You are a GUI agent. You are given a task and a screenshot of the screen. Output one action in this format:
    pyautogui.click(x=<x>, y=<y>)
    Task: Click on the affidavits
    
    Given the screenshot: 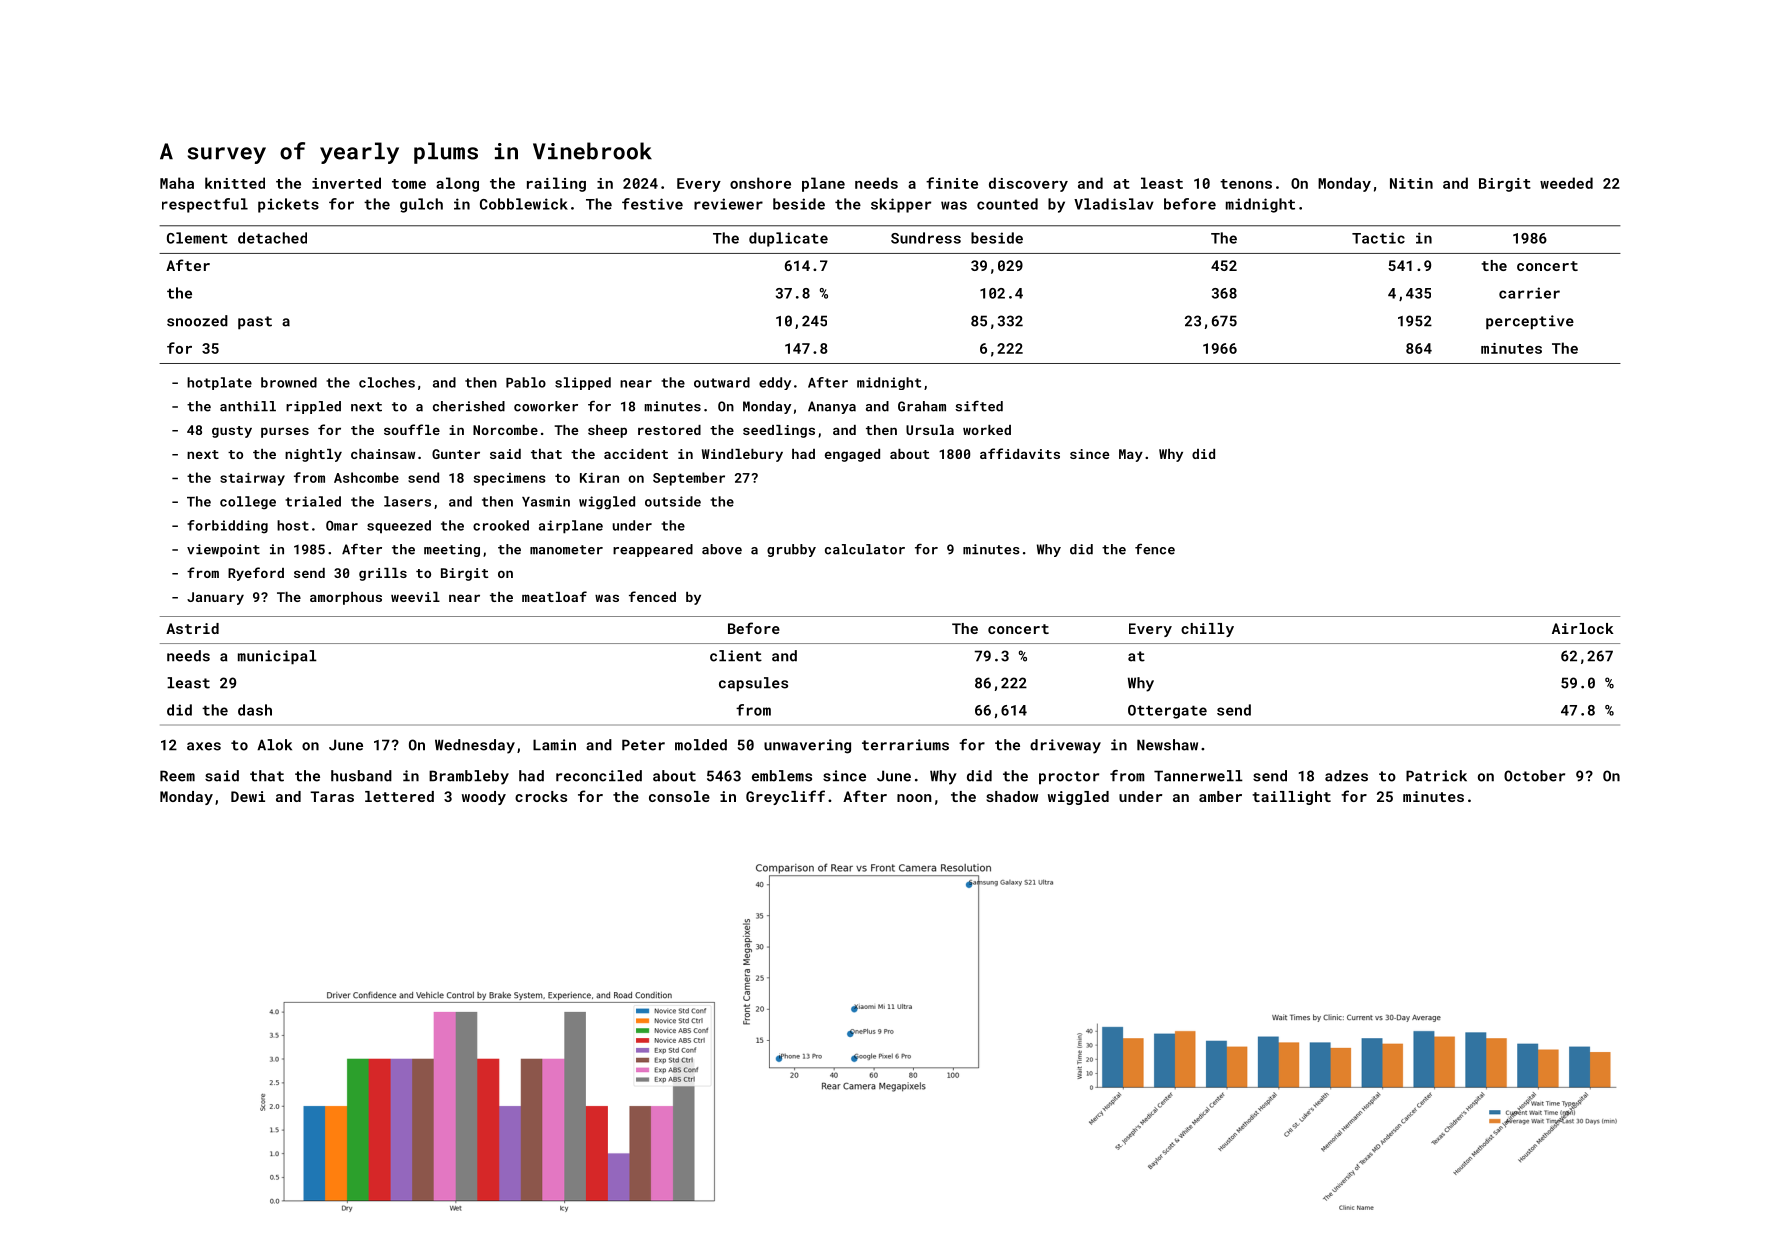 What is the action you would take?
    pyautogui.click(x=1020, y=453)
